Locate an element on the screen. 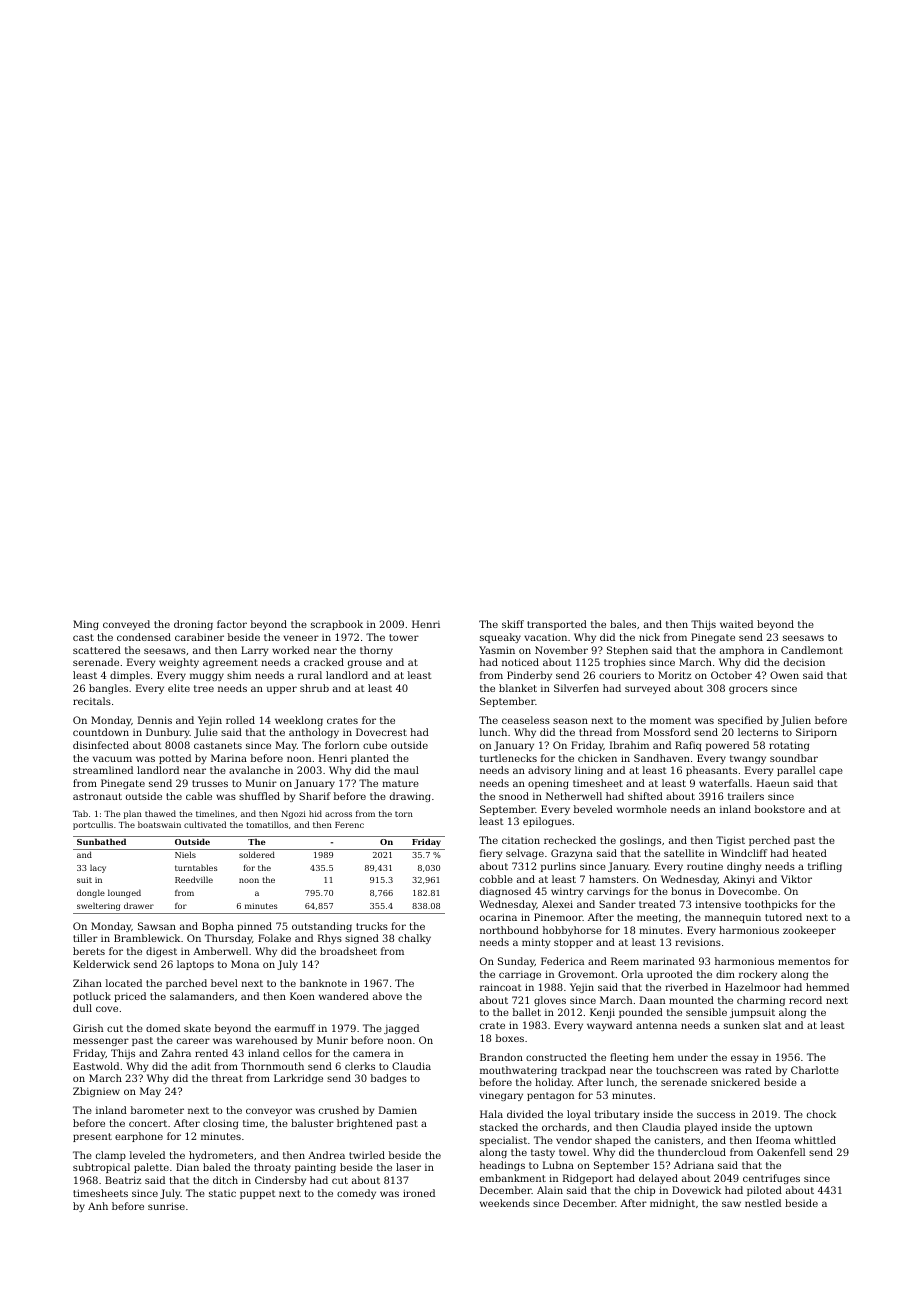 The width and height of the screenshot is (924, 1308). waterfalls is located at coordinates (724, 783).
